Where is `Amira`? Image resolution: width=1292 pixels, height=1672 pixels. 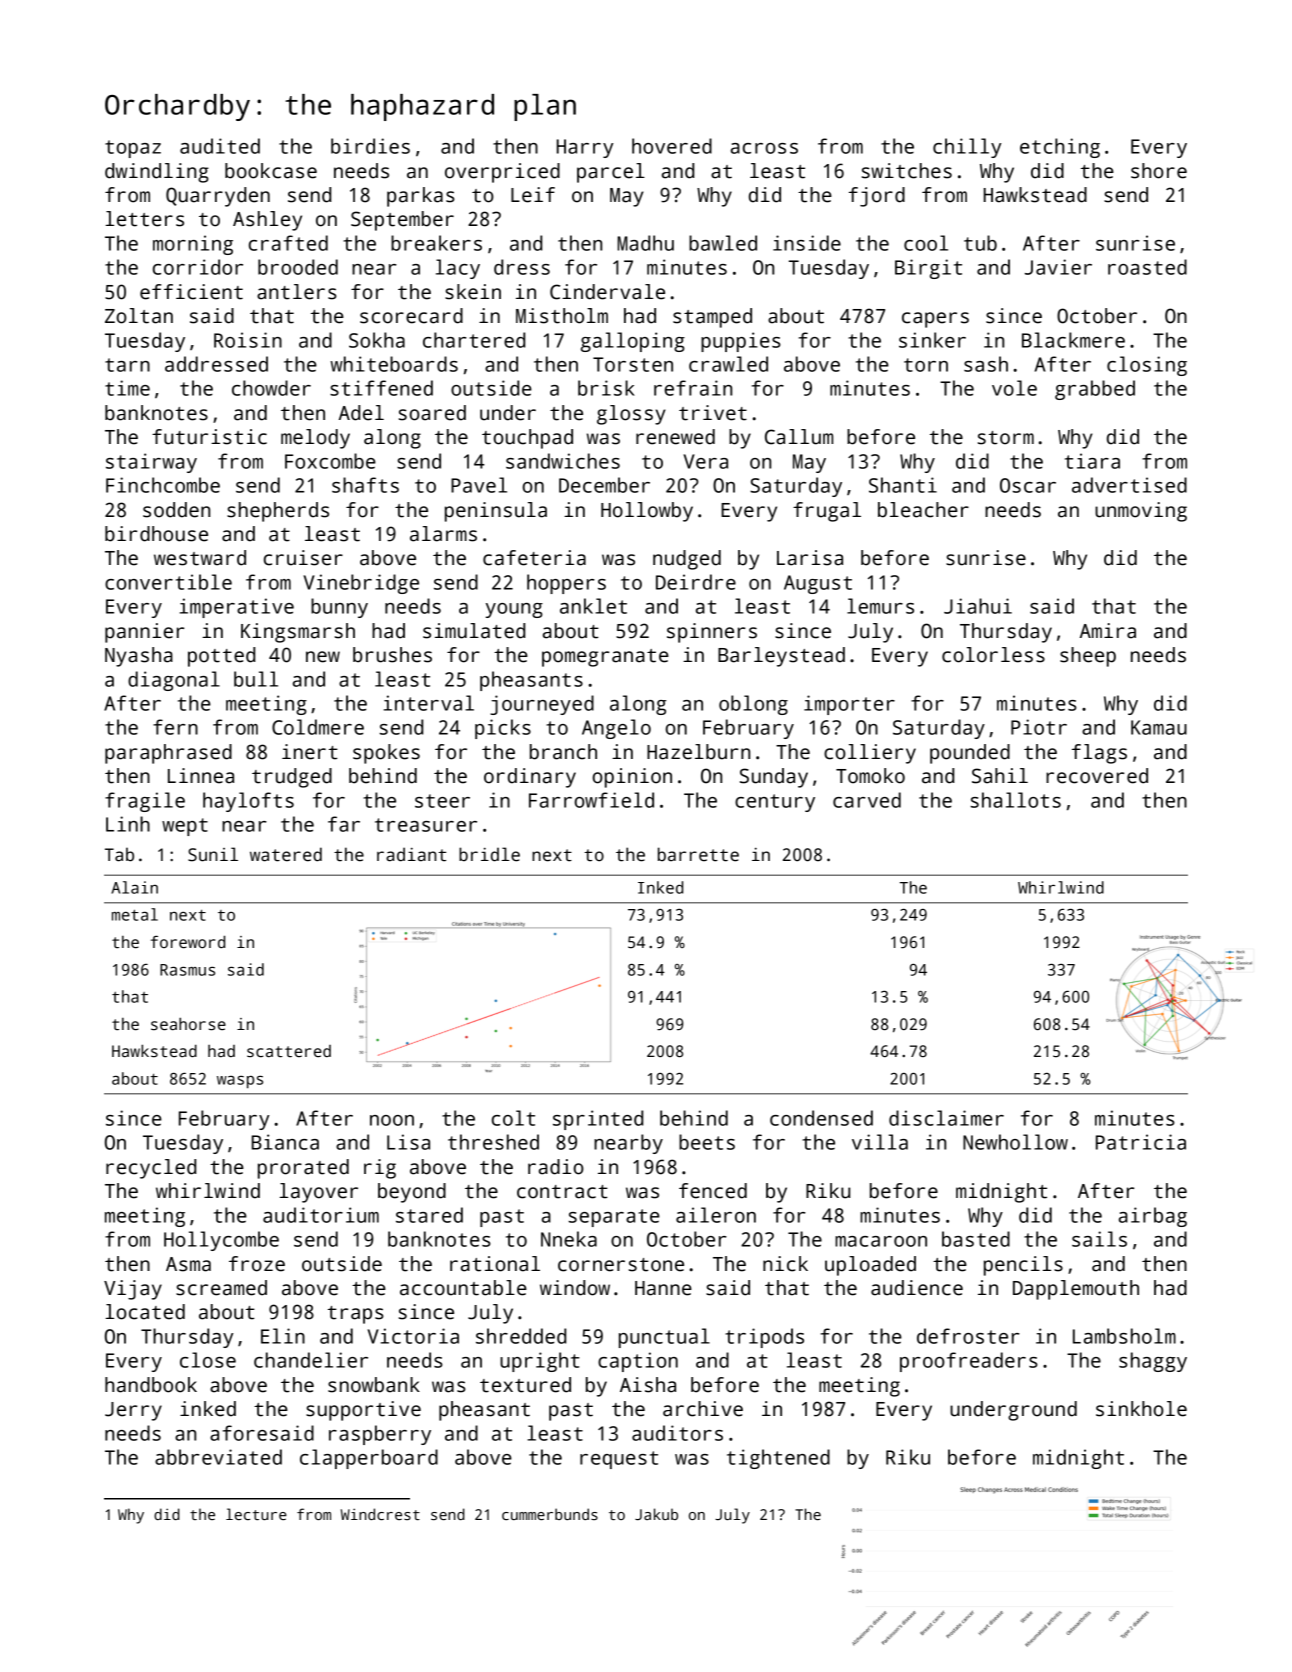
Amira is located at coordinates (1108, 631).
